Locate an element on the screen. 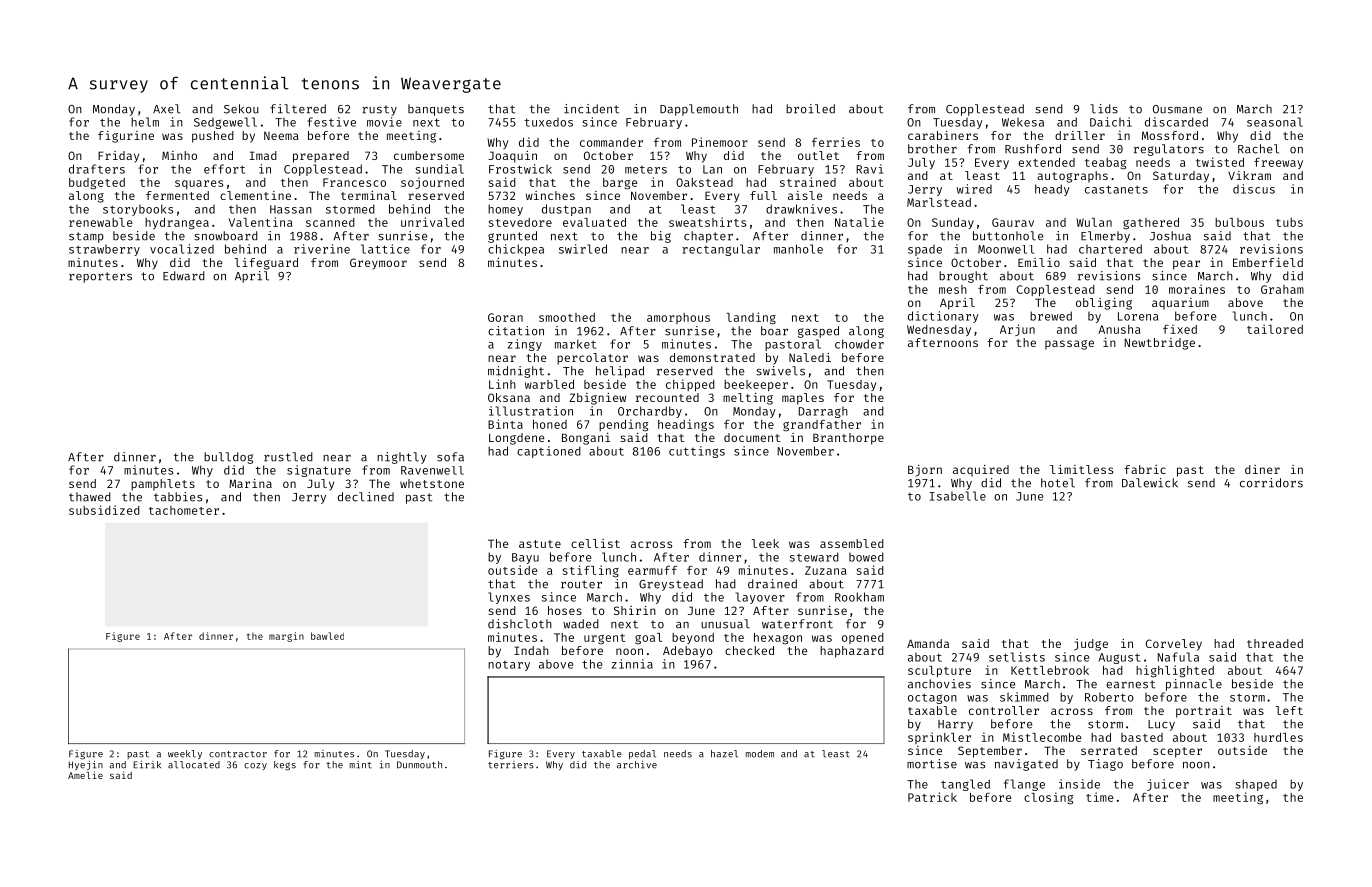  Ousmane is located at coordinates (1177, 109).
